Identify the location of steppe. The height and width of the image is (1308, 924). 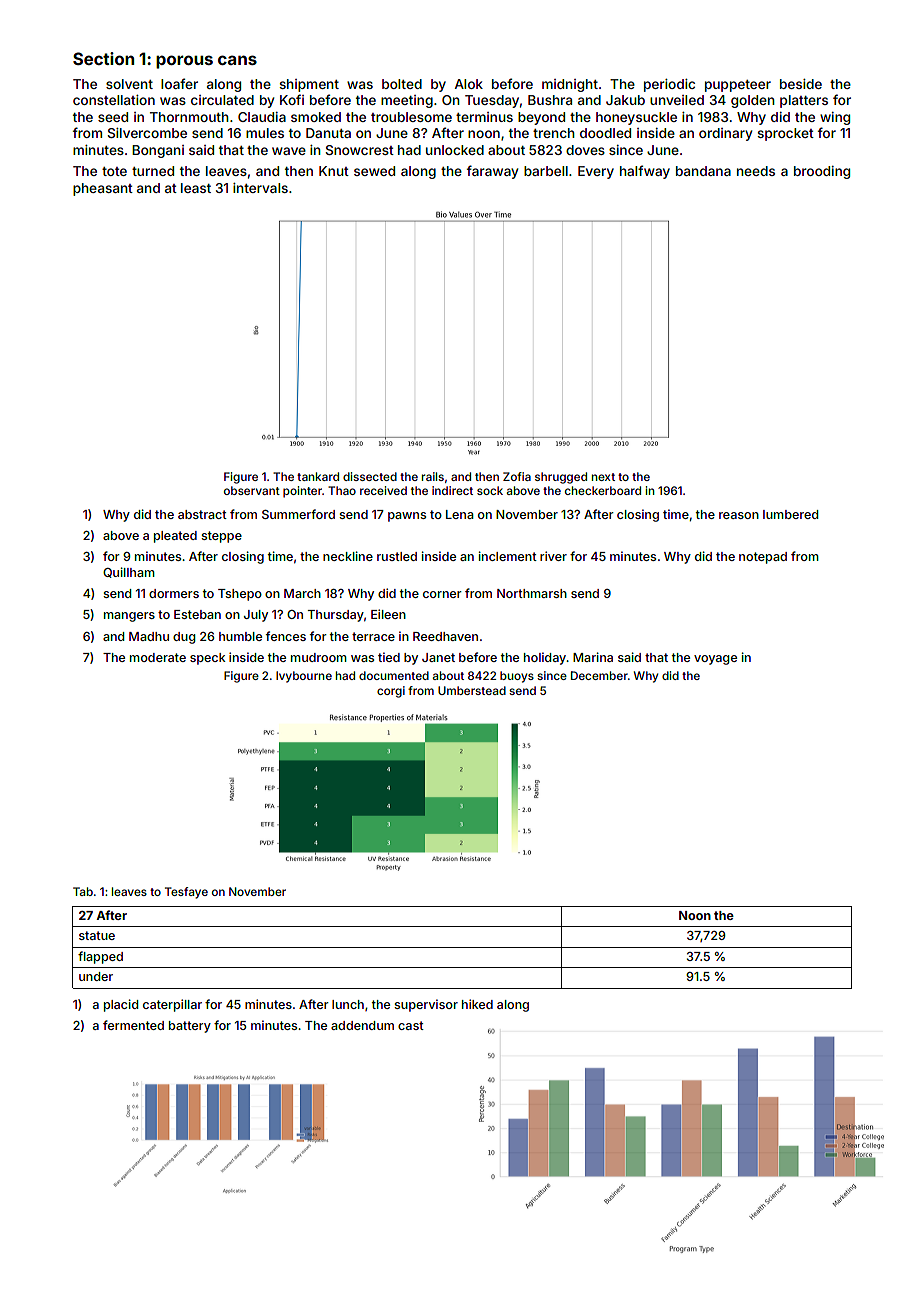
(221, 537).
